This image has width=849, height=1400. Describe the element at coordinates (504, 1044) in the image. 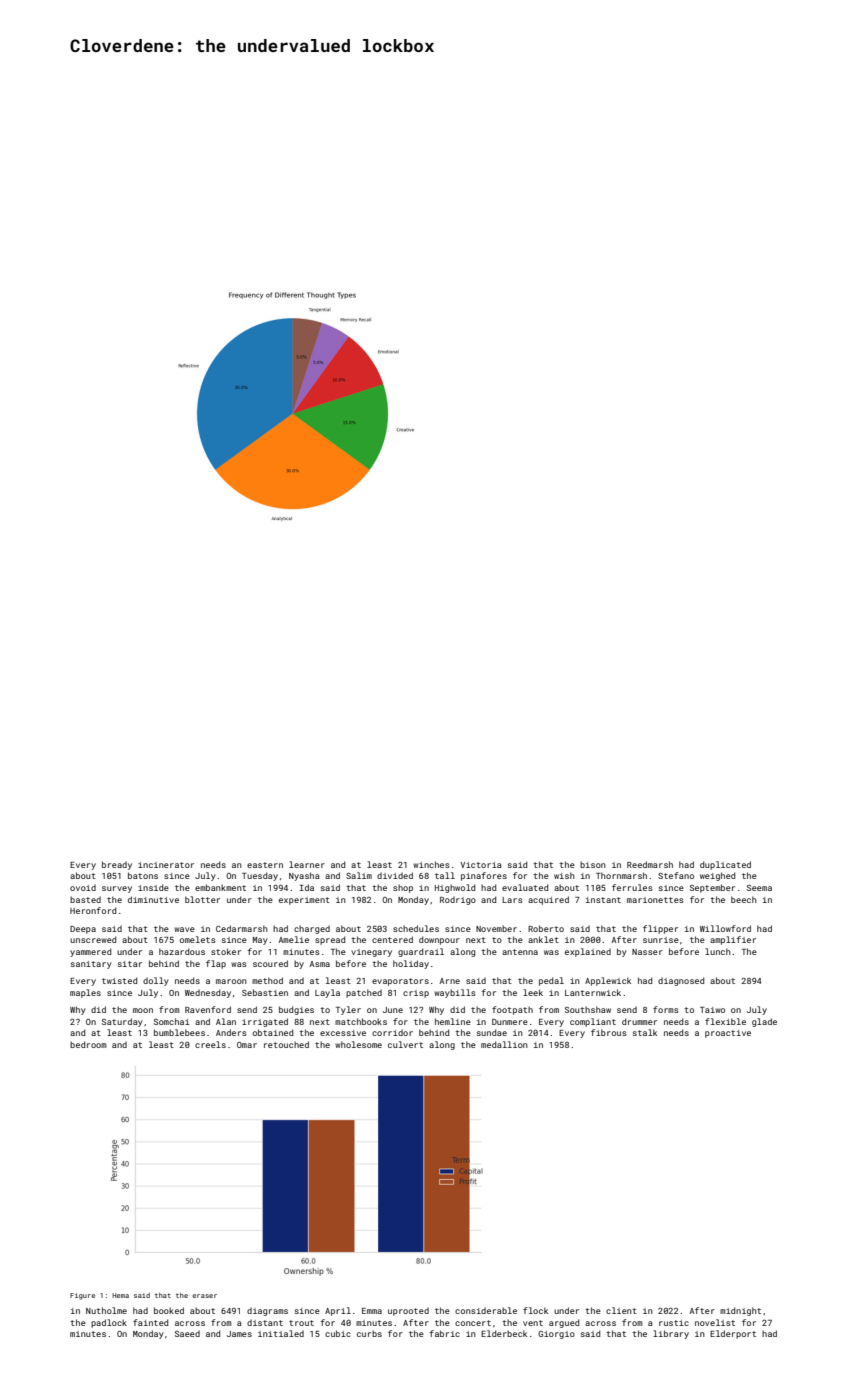

I see `medallion` at that location.
